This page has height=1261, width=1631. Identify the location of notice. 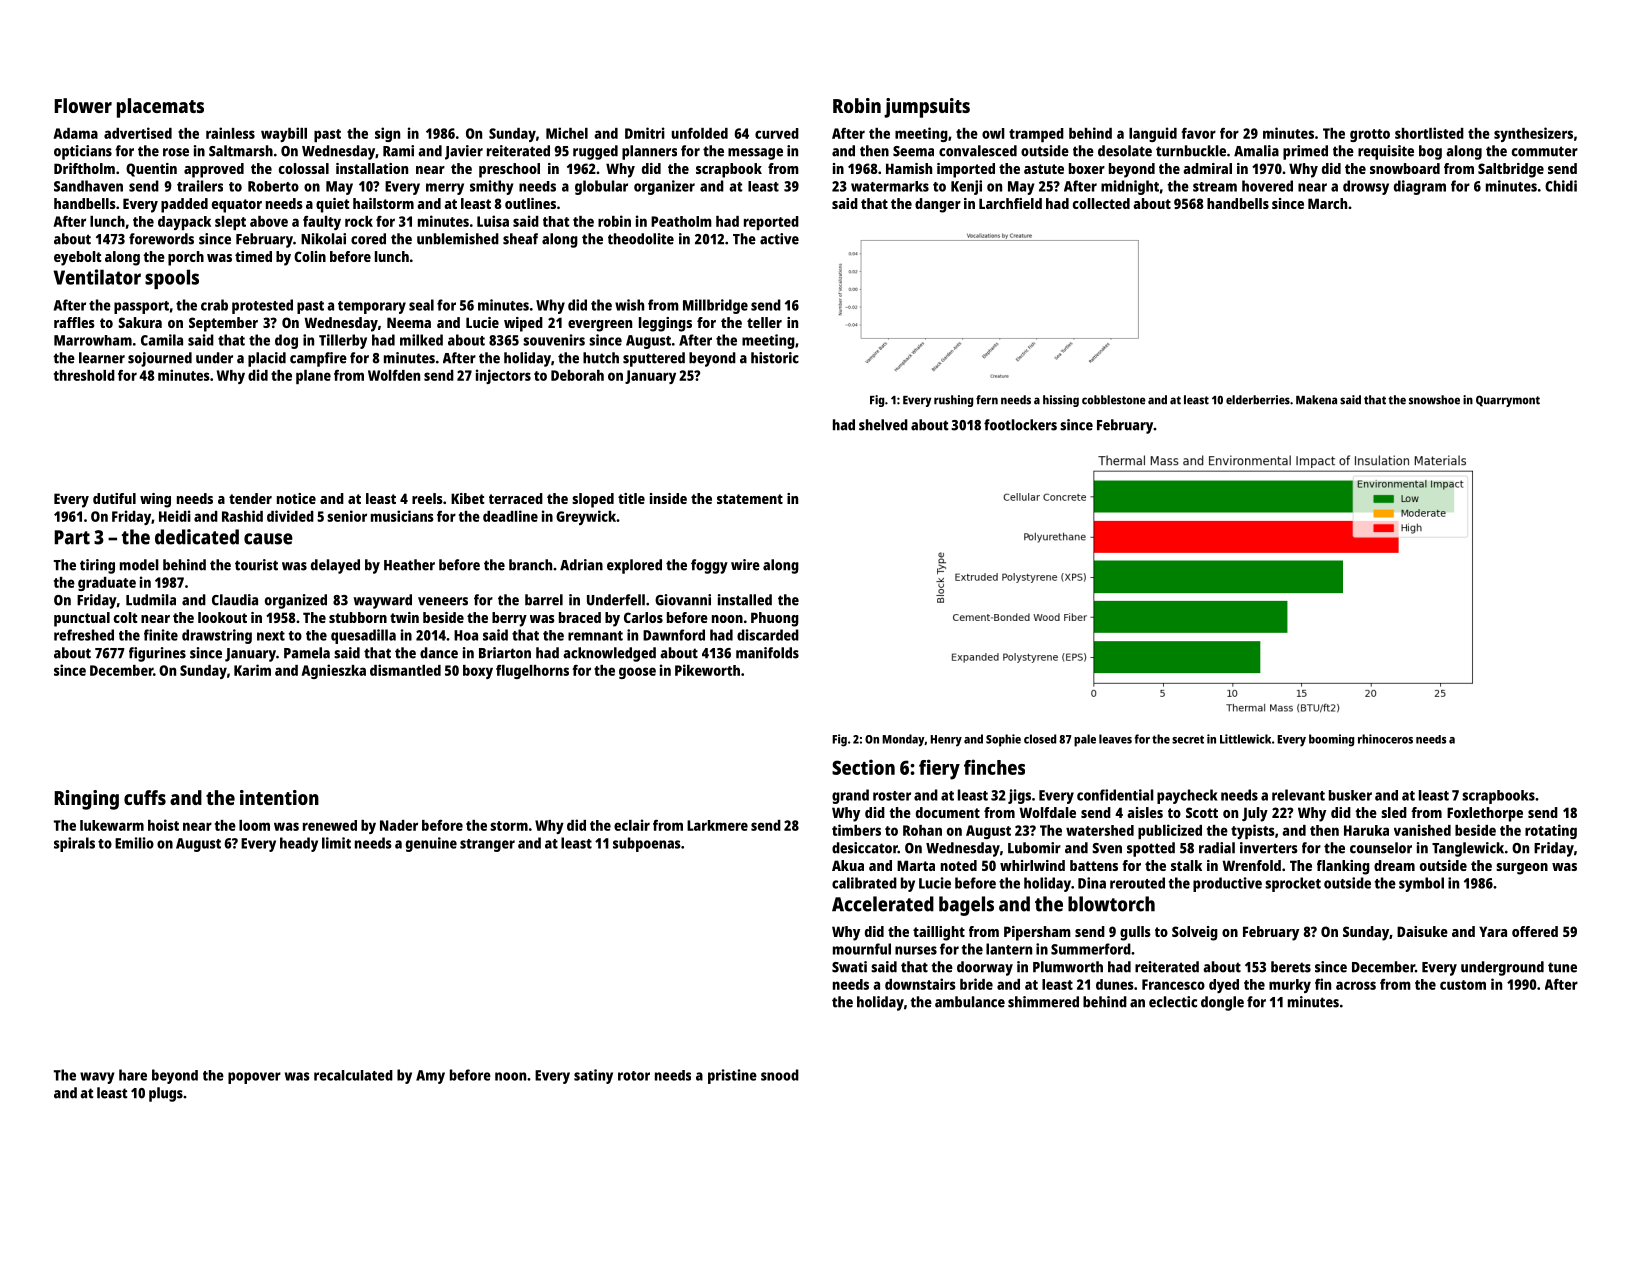
(296, 498).
